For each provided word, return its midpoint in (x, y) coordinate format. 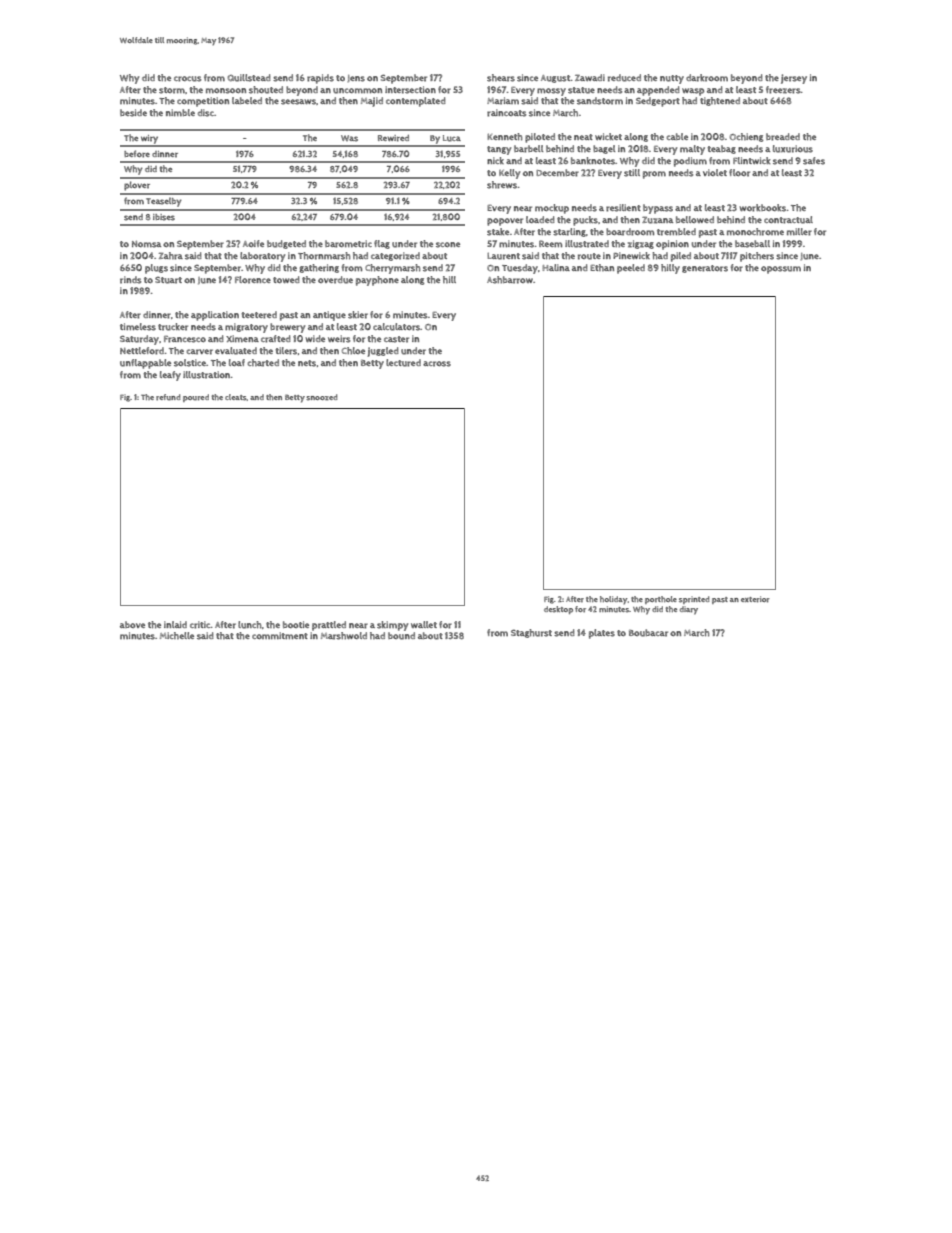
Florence (253, 280)
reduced (624, 78)
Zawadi (590, 77)
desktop (558, 610)
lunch (250, 625)
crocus (187, 79)
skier (358, 315)
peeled (631, 269)
